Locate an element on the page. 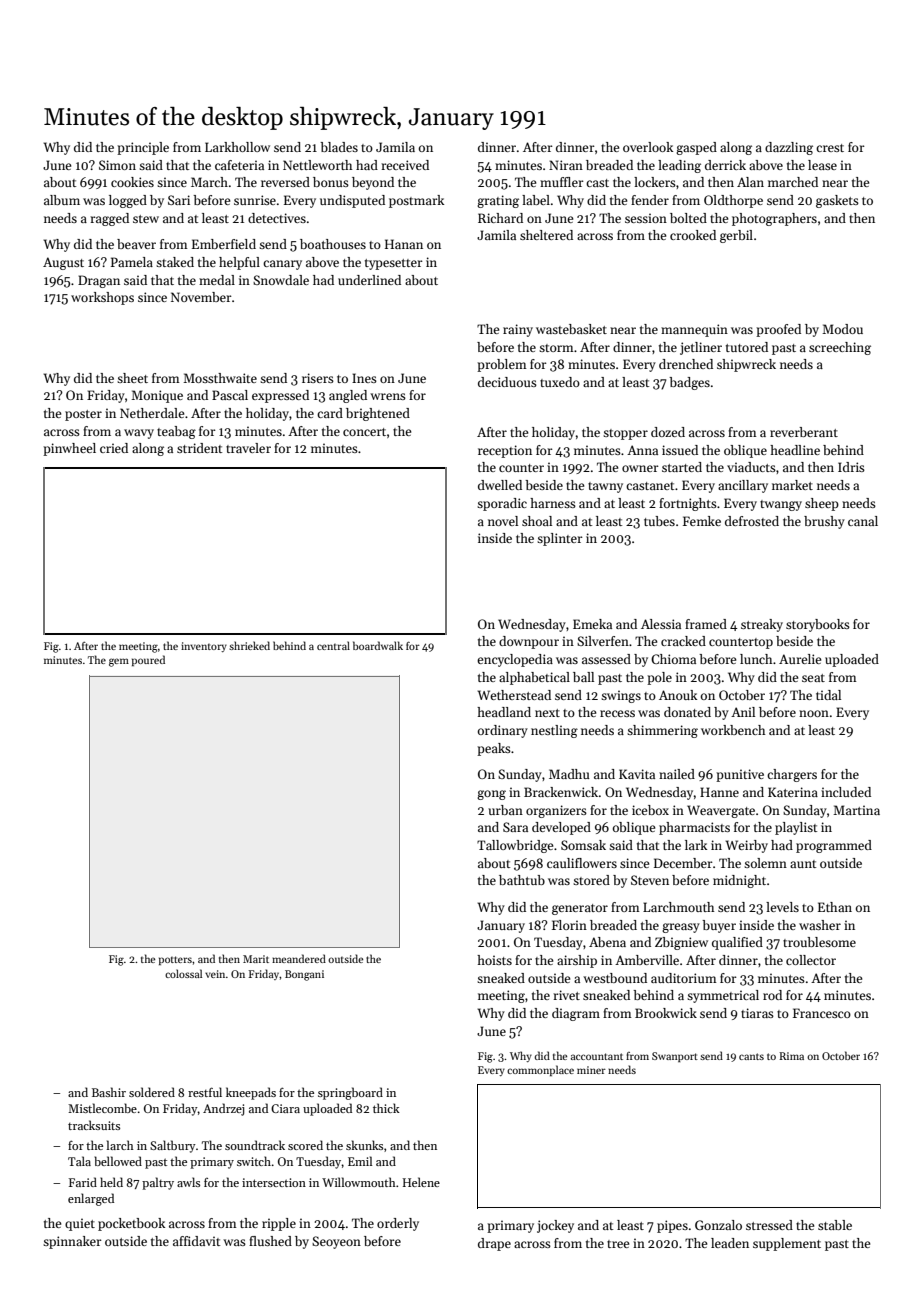 The width and height of the document is (924, 1308). tracksuits is located at coordinates (94, 1125).
